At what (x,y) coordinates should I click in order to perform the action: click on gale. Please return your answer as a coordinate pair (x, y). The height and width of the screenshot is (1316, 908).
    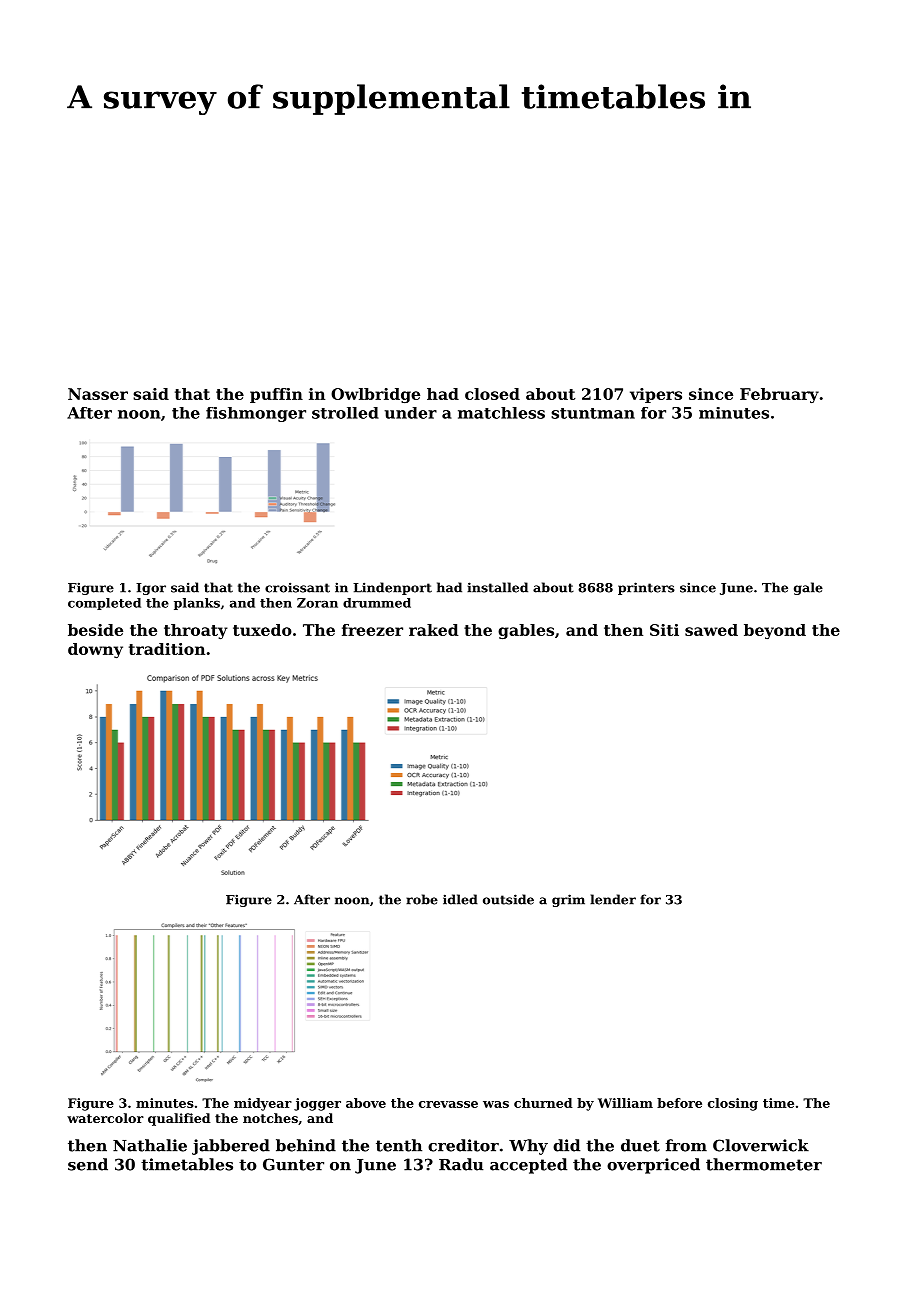
    Looking at the image, I should click on (808, 588).
